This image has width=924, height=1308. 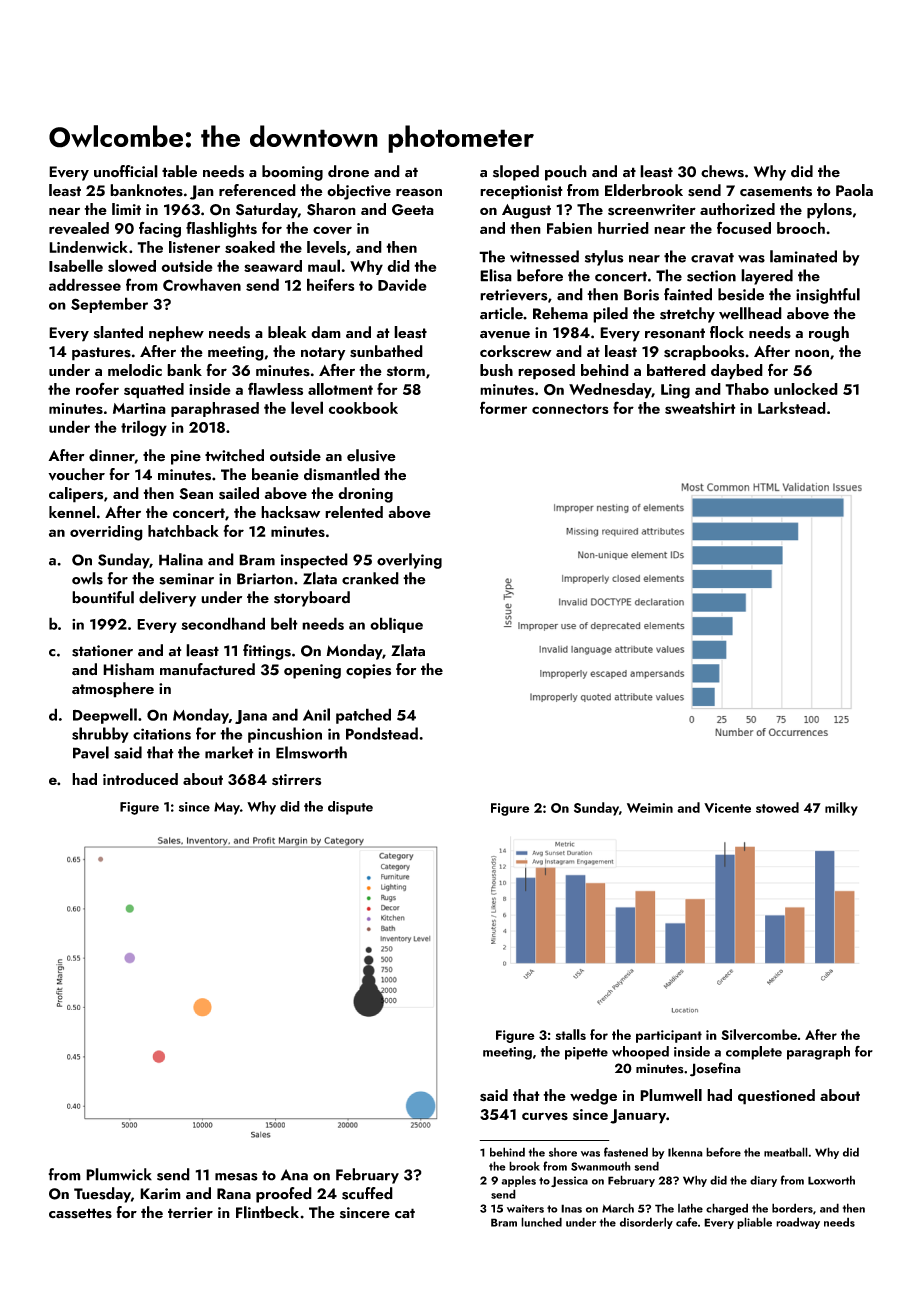 What do you see at coordinates (234, 1194) in the image?
I see `Rana` at bounding box center [234, 1194].
